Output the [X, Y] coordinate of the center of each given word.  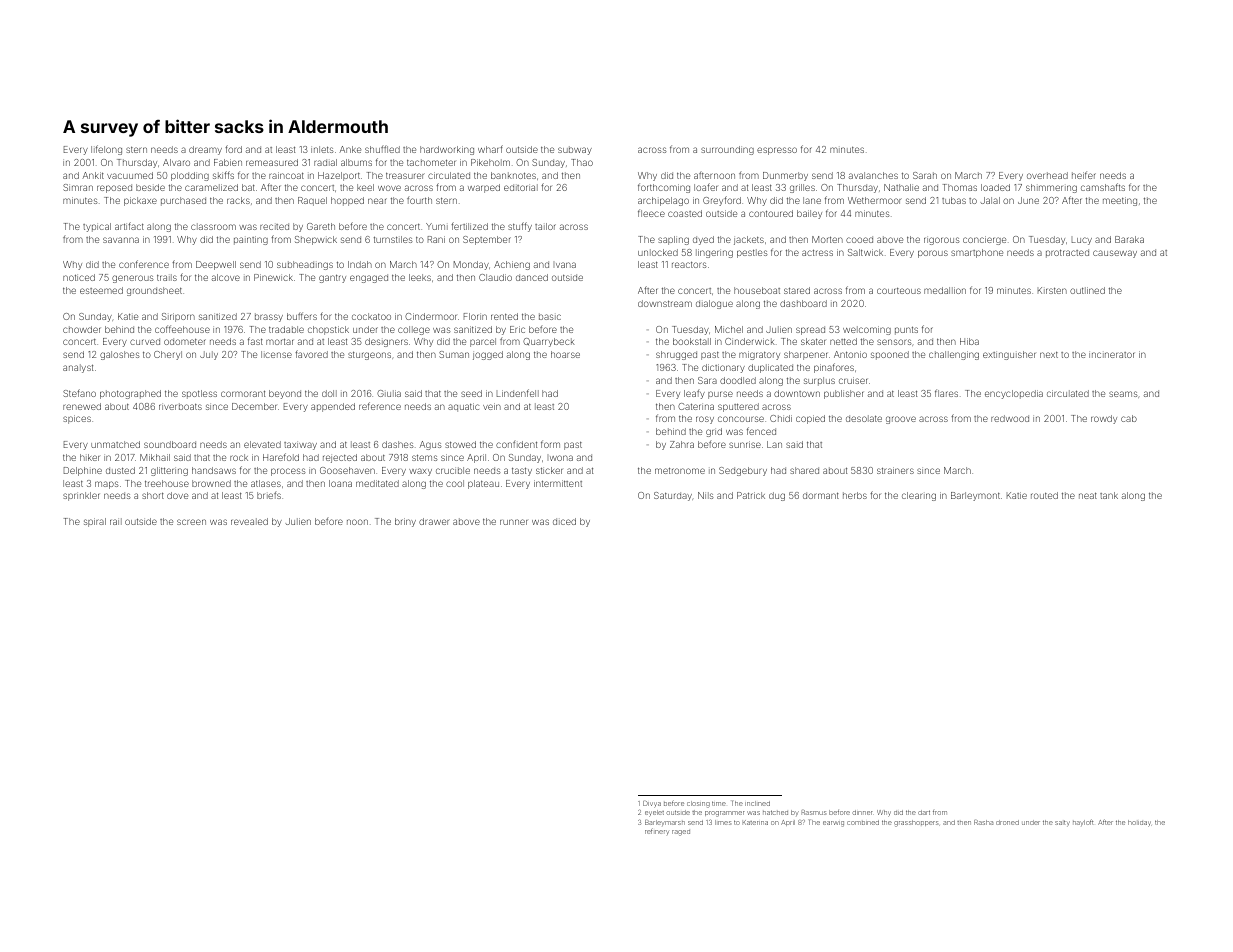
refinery [657, 831]
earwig [833, 824]
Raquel [312, 201]
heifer [1084, 175]
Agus [430, 445]
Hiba [969, 341]
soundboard [170, 444]
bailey [809, 214]
